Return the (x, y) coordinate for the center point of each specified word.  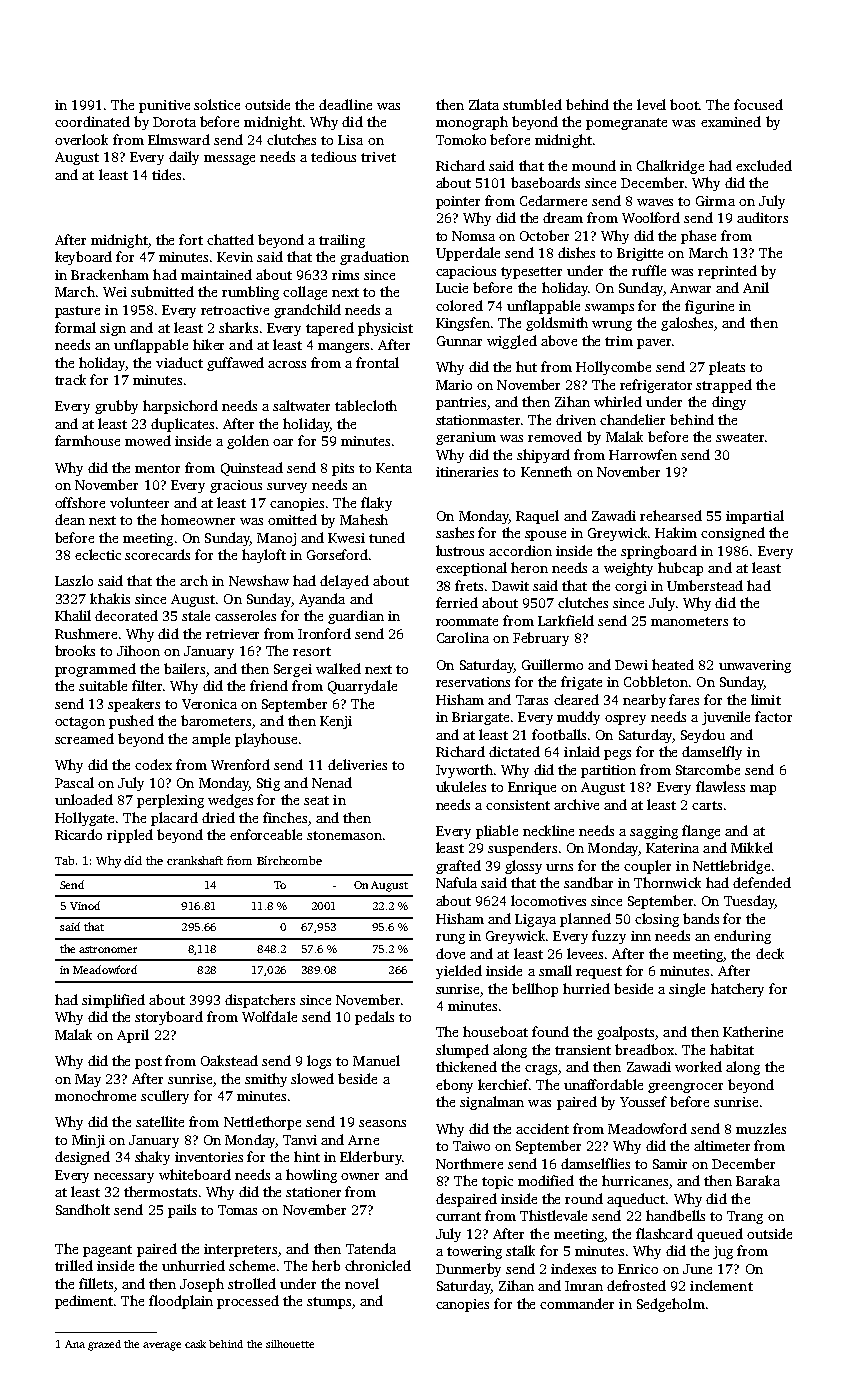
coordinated (92, 121)
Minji (88, 1141)
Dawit (510, 586)
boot (685, 104)
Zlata (484, 104)
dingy (729, 403)
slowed (312, 1078)
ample (211, 740)
